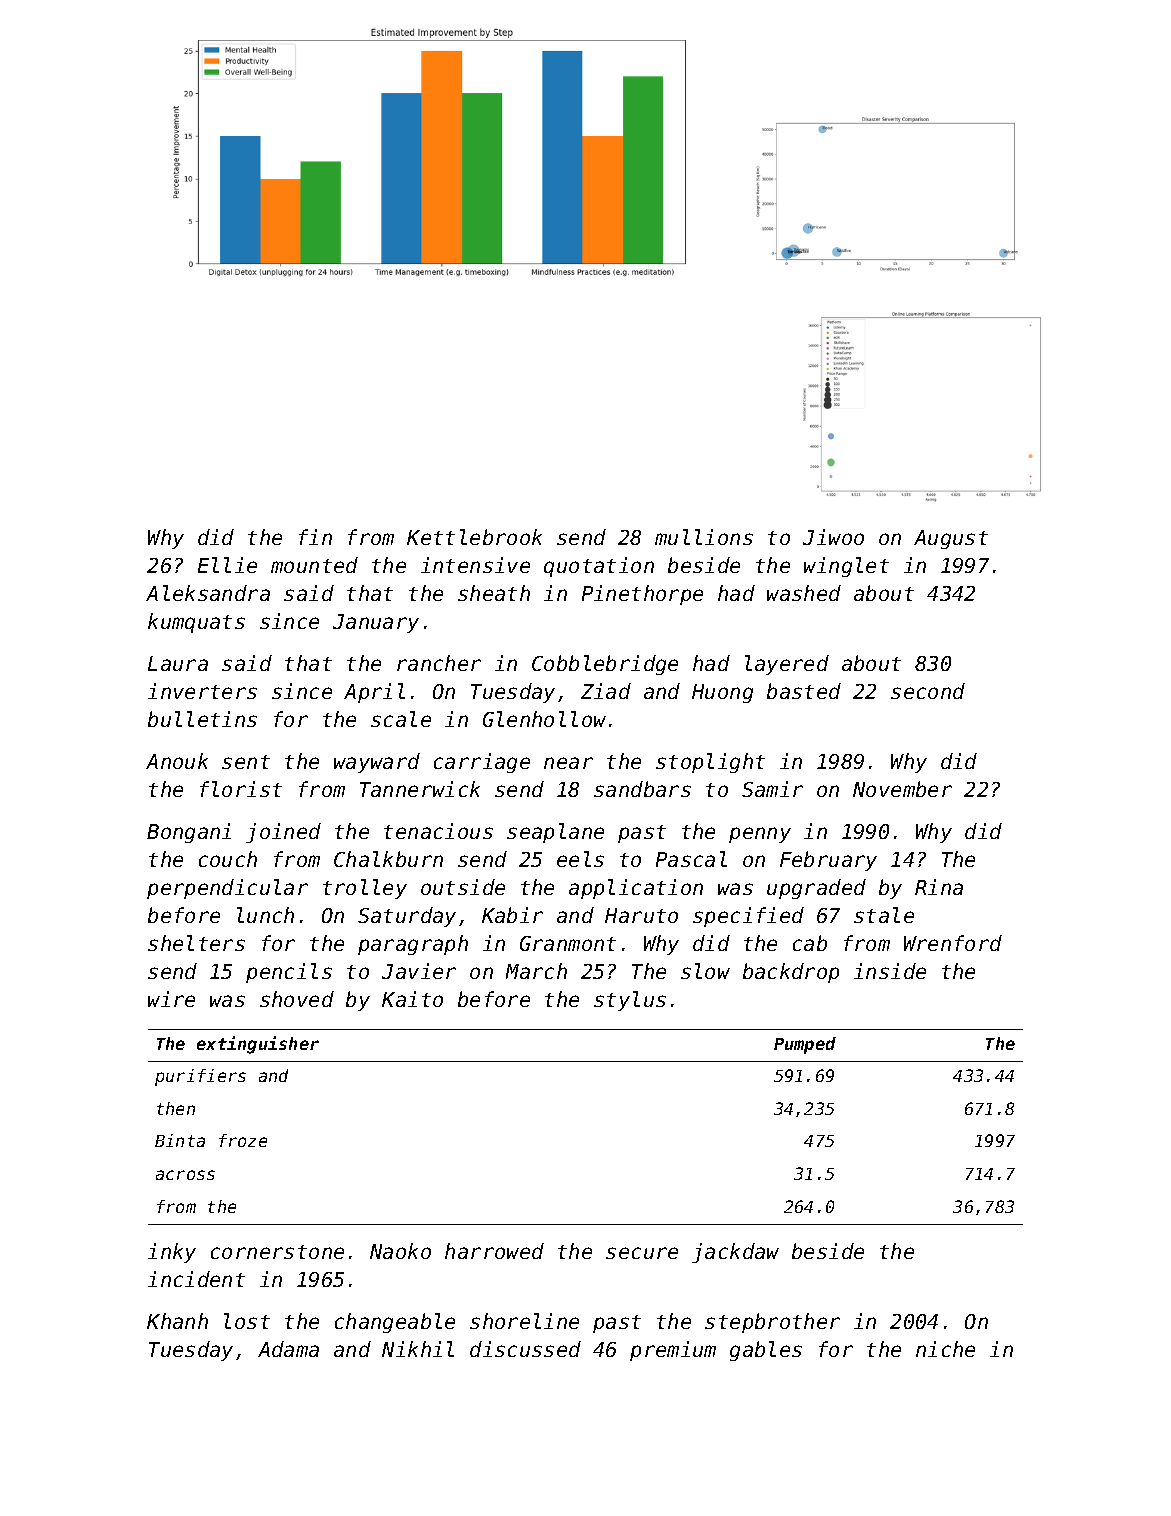 Image resolution: width=1171 pixels, height=1516 pixels. Describe the element at coordinates (833, 537) in the document. I see `Jiwoo` at that location.
